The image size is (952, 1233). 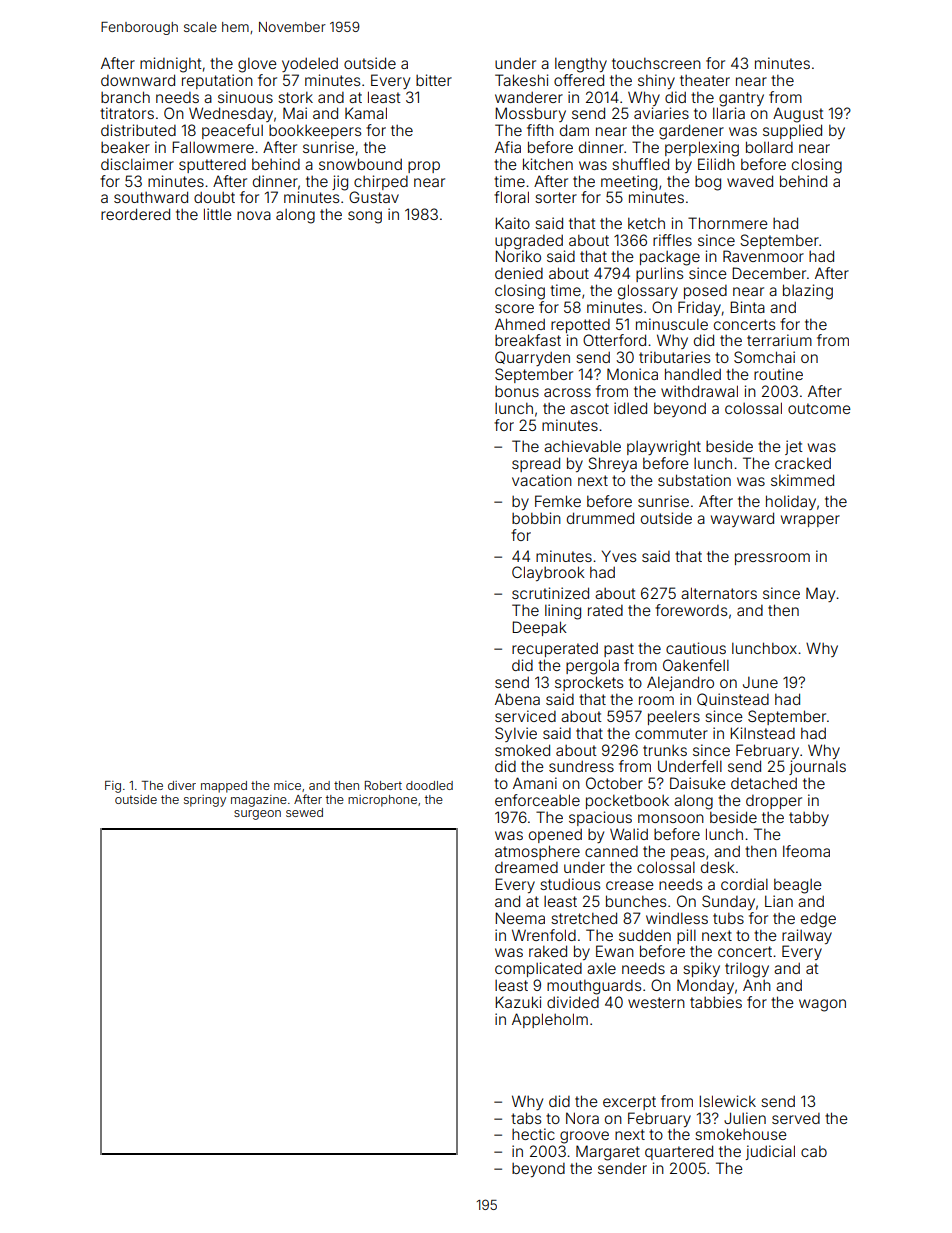 I want to click on cracked, so click(x=803, y=463).
